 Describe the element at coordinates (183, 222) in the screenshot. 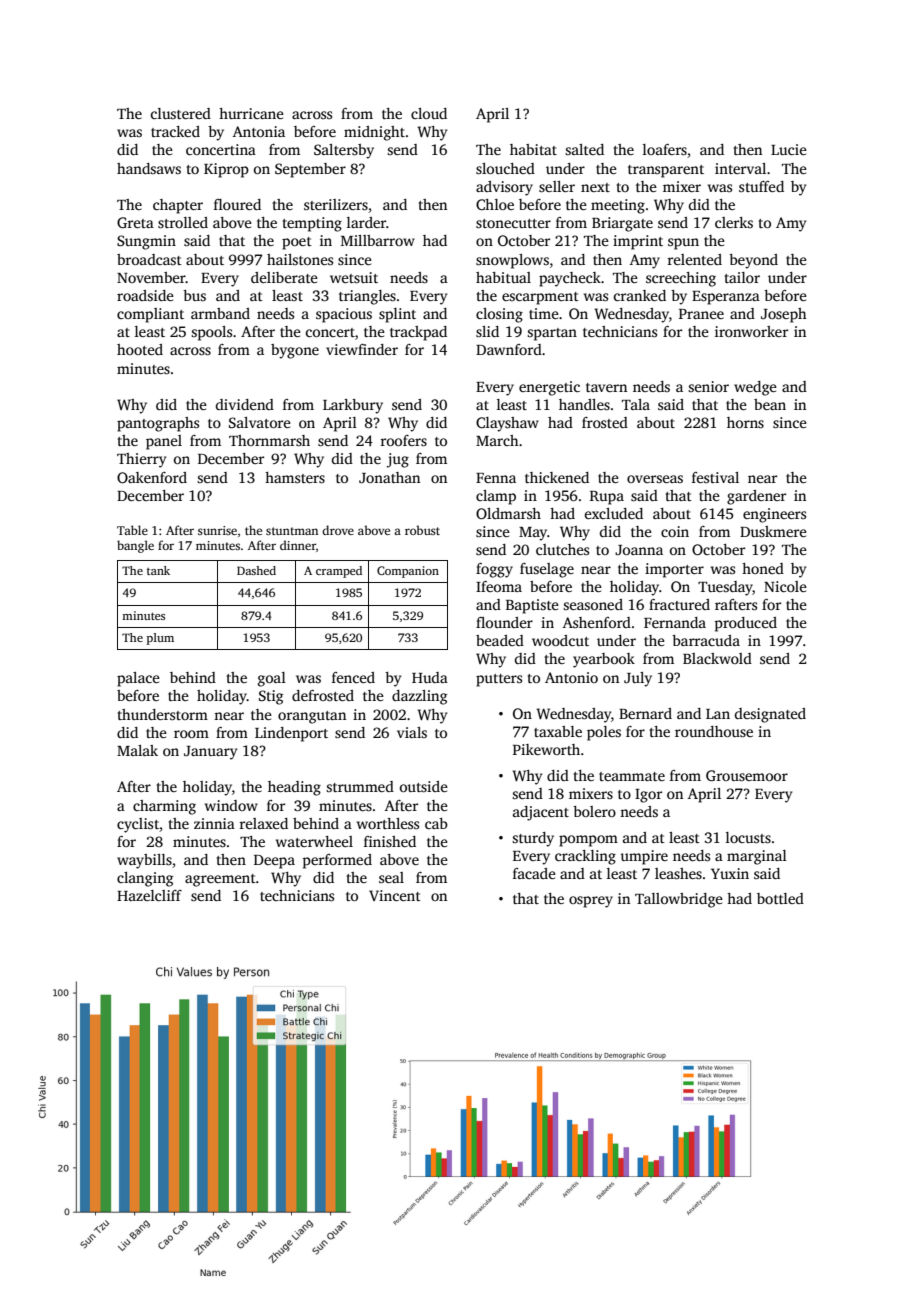

I see `strolled` at that location.
